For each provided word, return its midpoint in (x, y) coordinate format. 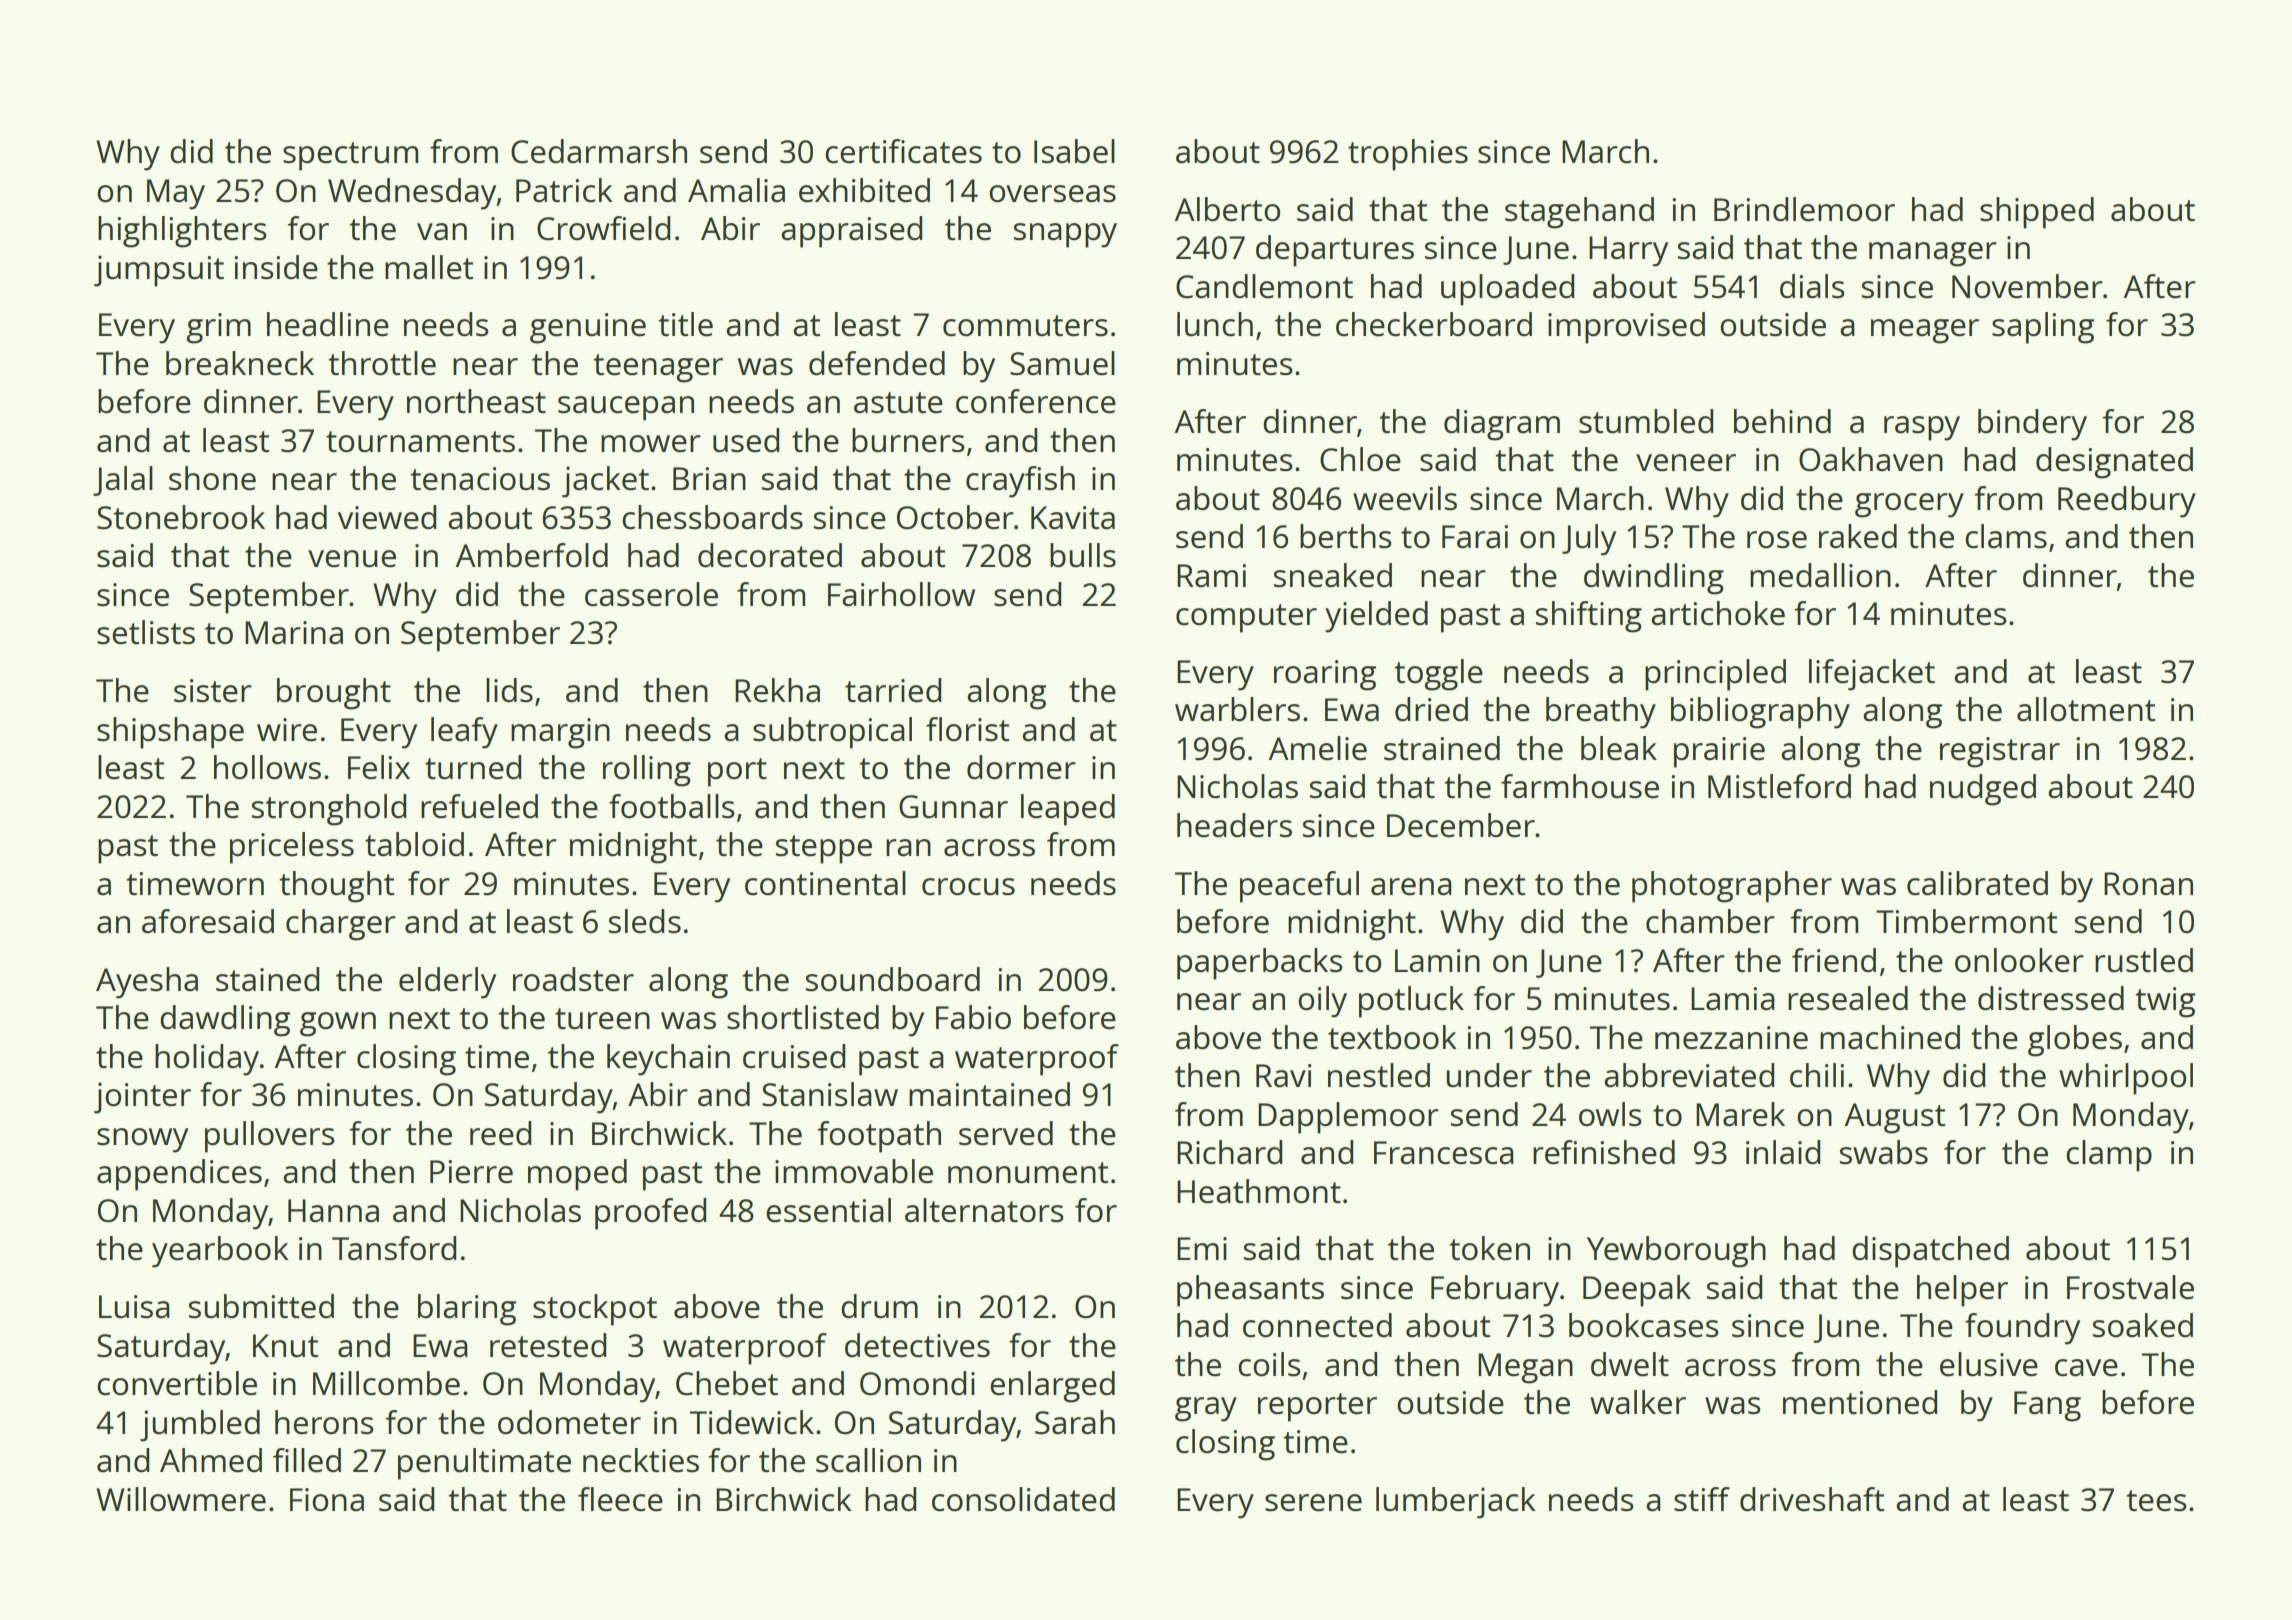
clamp (2109, 1156)
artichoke (1718, 613)
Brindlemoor (1804, 209)
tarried (893, 690)
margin (560, 733)
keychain (668, 1060)
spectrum (350, 156)
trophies (1408, 155)
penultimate (484, 1464)
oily (1322, 1002)
